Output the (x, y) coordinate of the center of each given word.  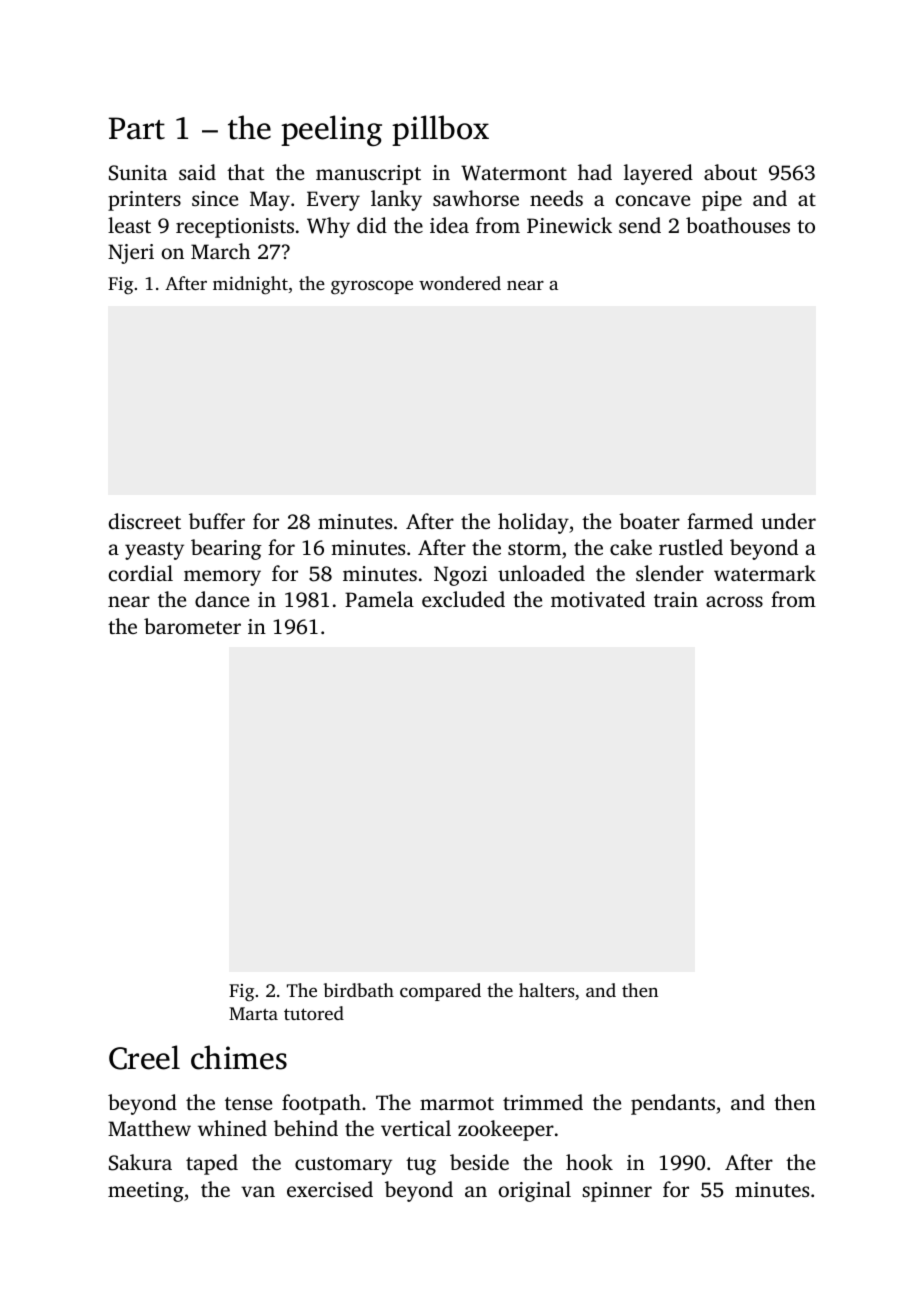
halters (547, 990)
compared (440, 992)
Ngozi (460, 576)
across (734, 601)
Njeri (131, 254)
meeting (146, 1192)
